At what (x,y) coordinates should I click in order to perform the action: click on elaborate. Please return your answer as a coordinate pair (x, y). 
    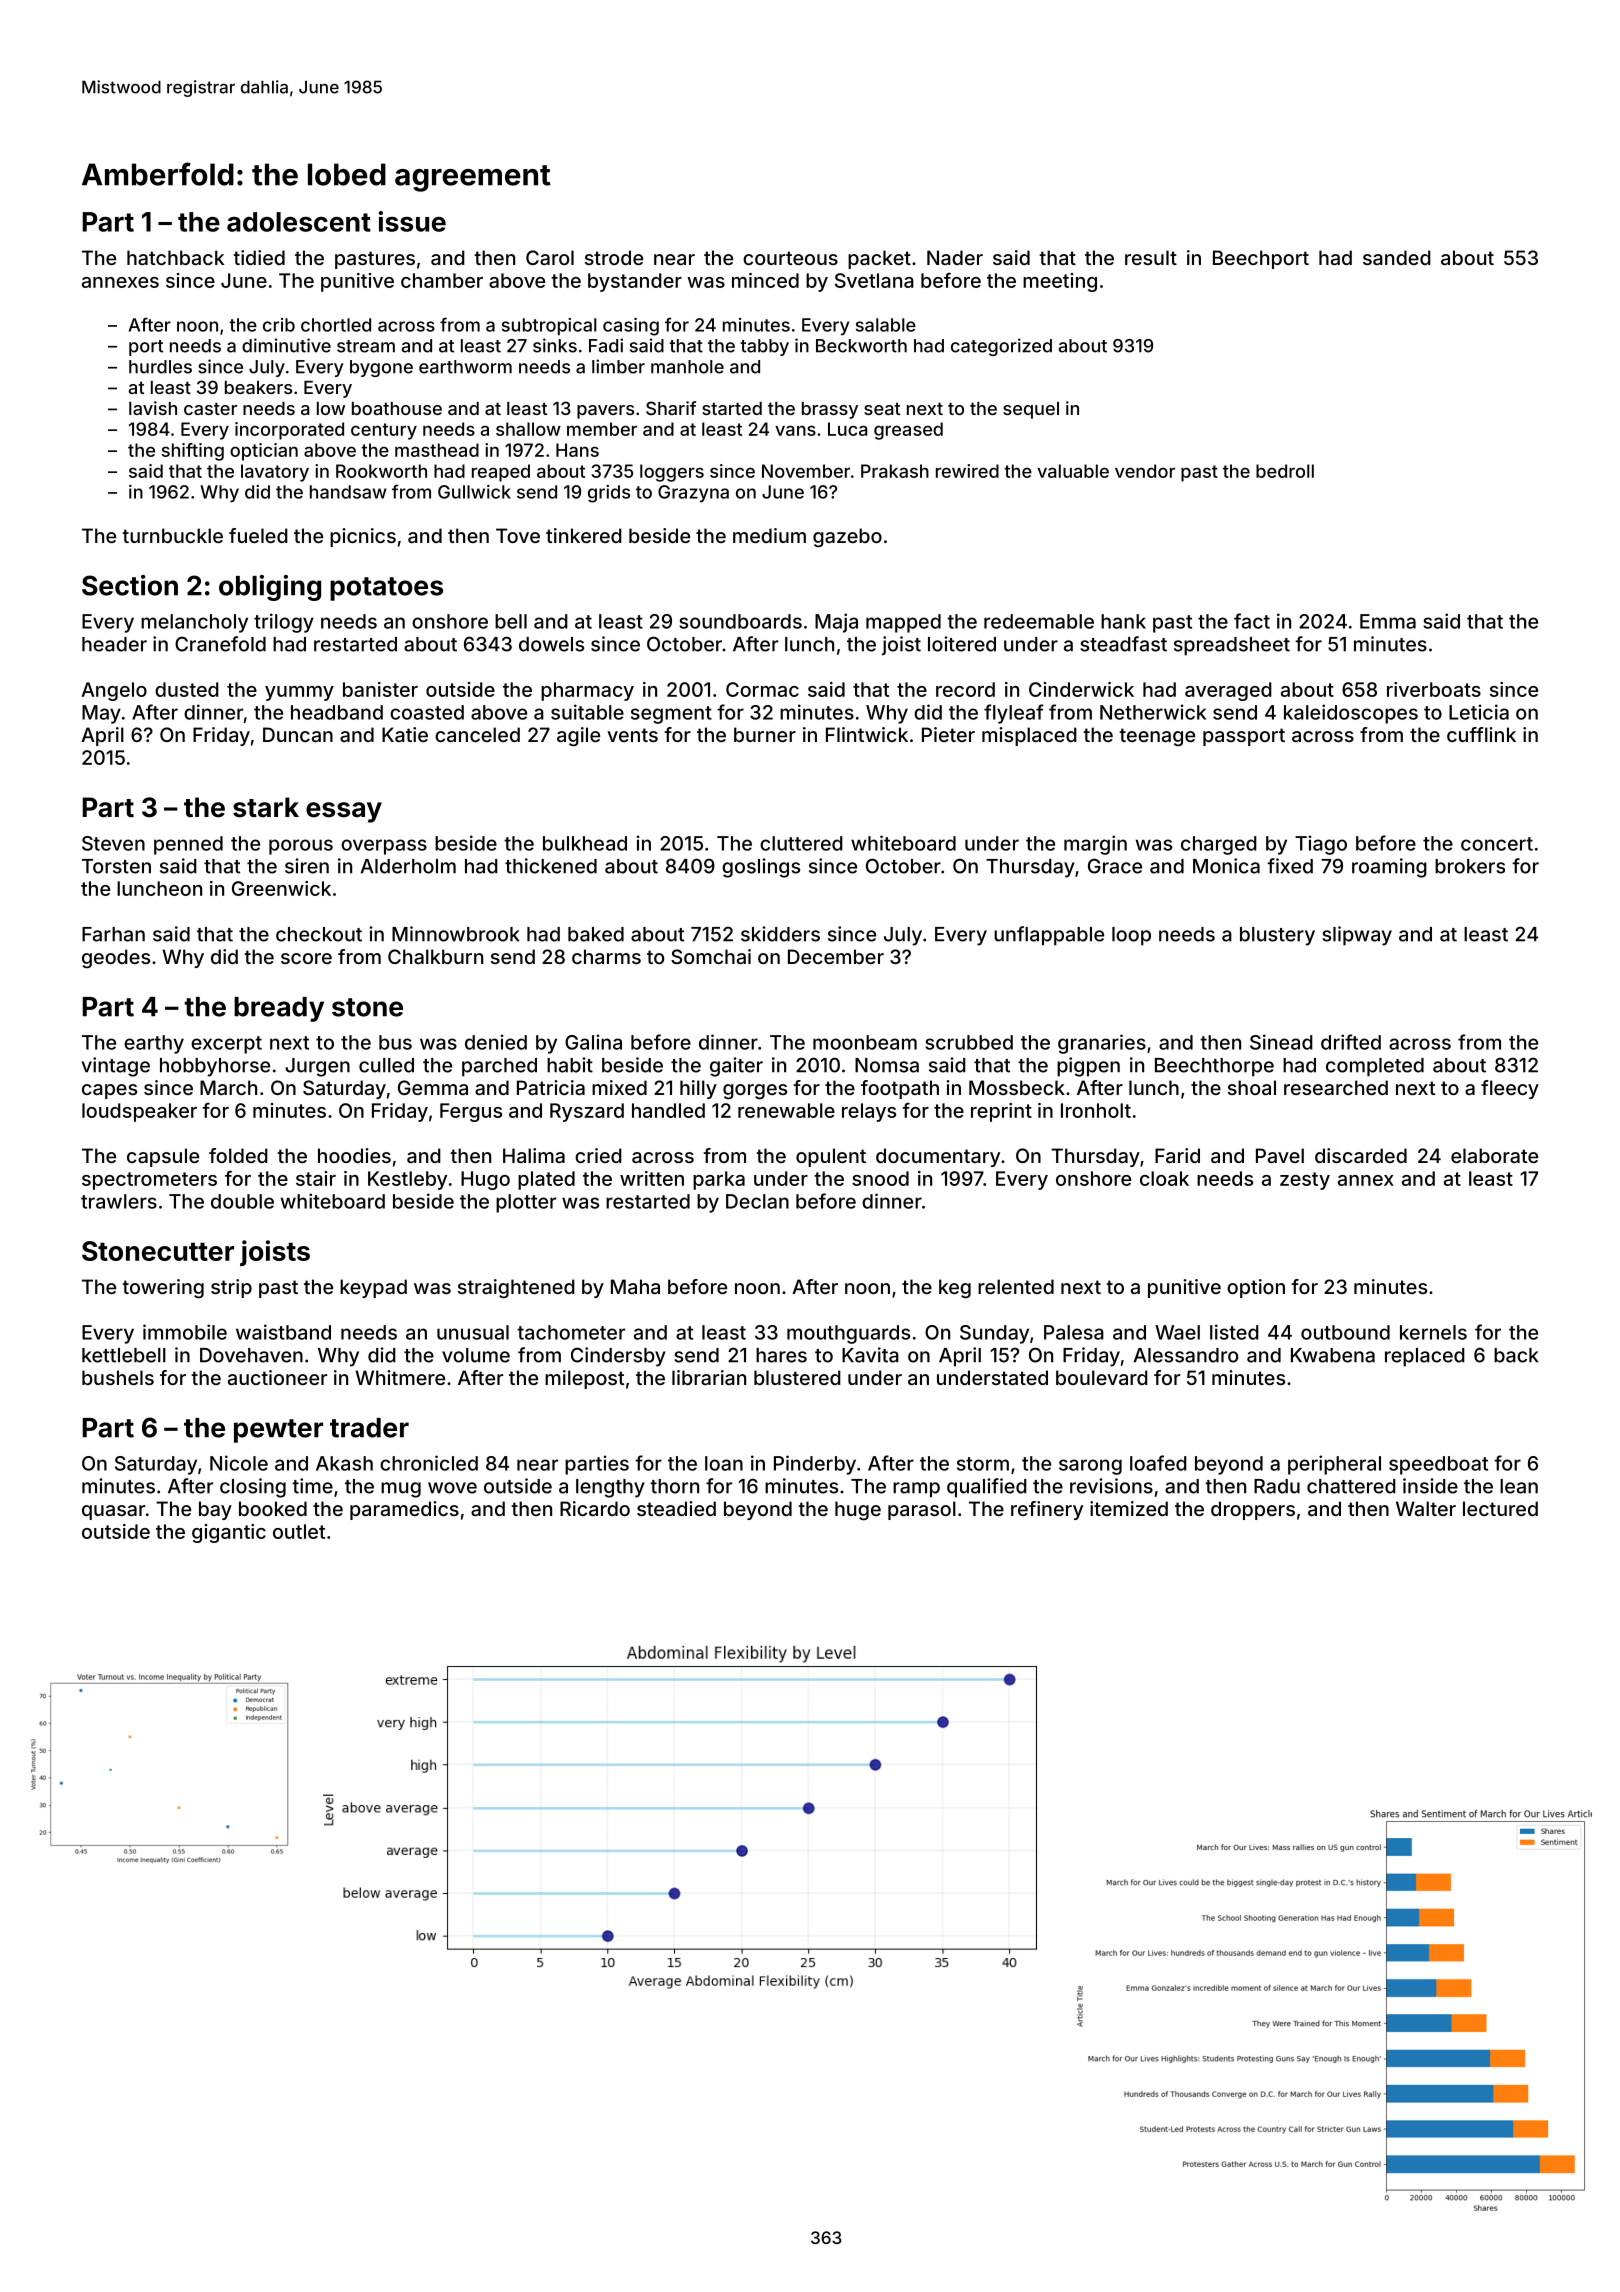
    Looking at the image, I should click on (1494, 1155).
